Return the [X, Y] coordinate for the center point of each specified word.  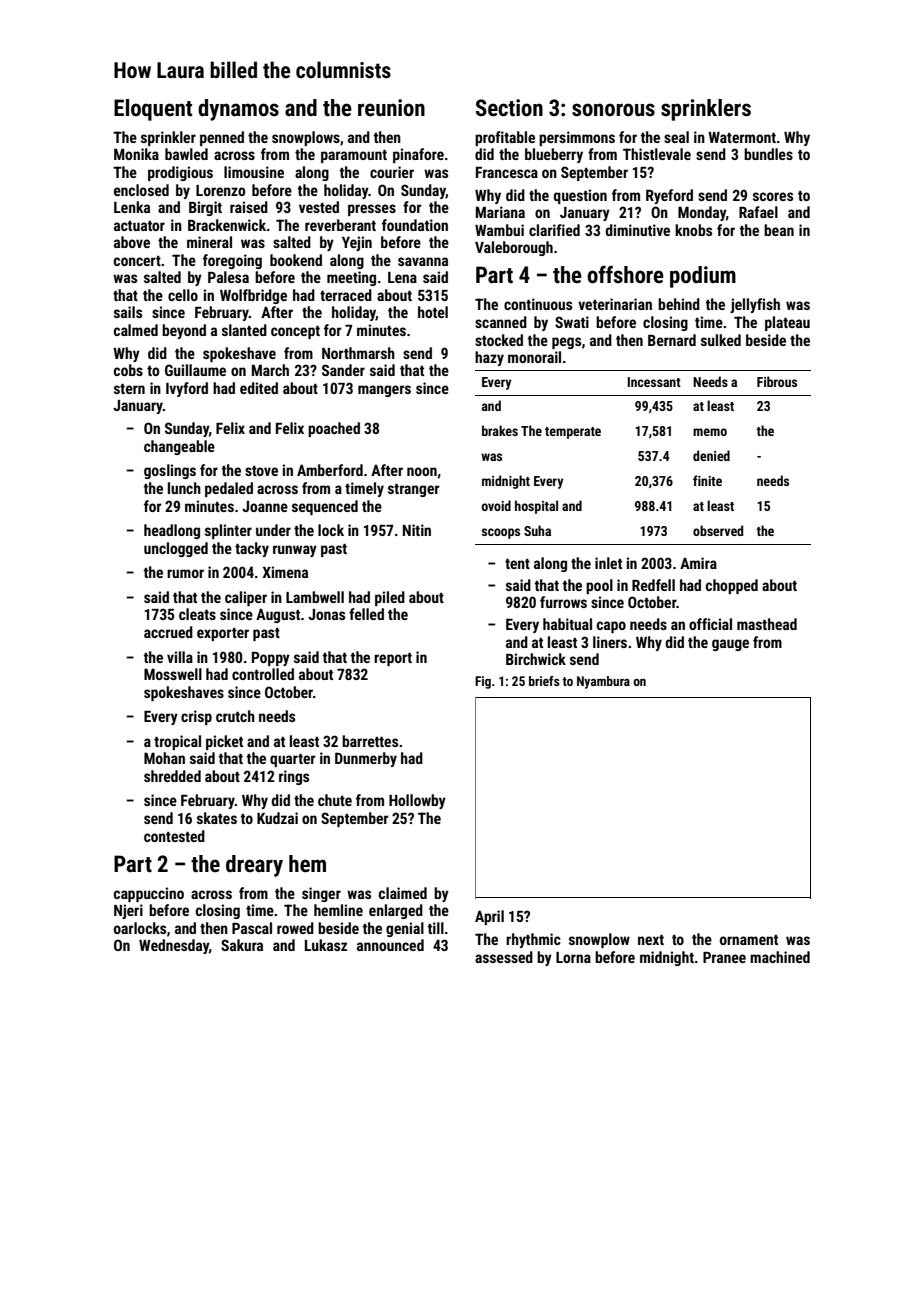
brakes [500, 430]
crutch [235, 716]
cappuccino [149, 894]
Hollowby [417, 801]
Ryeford [669, 196]
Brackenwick [227, 225]
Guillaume [195, 370]
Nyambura [603, 682]
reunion [391, 108]
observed [718, 530]
